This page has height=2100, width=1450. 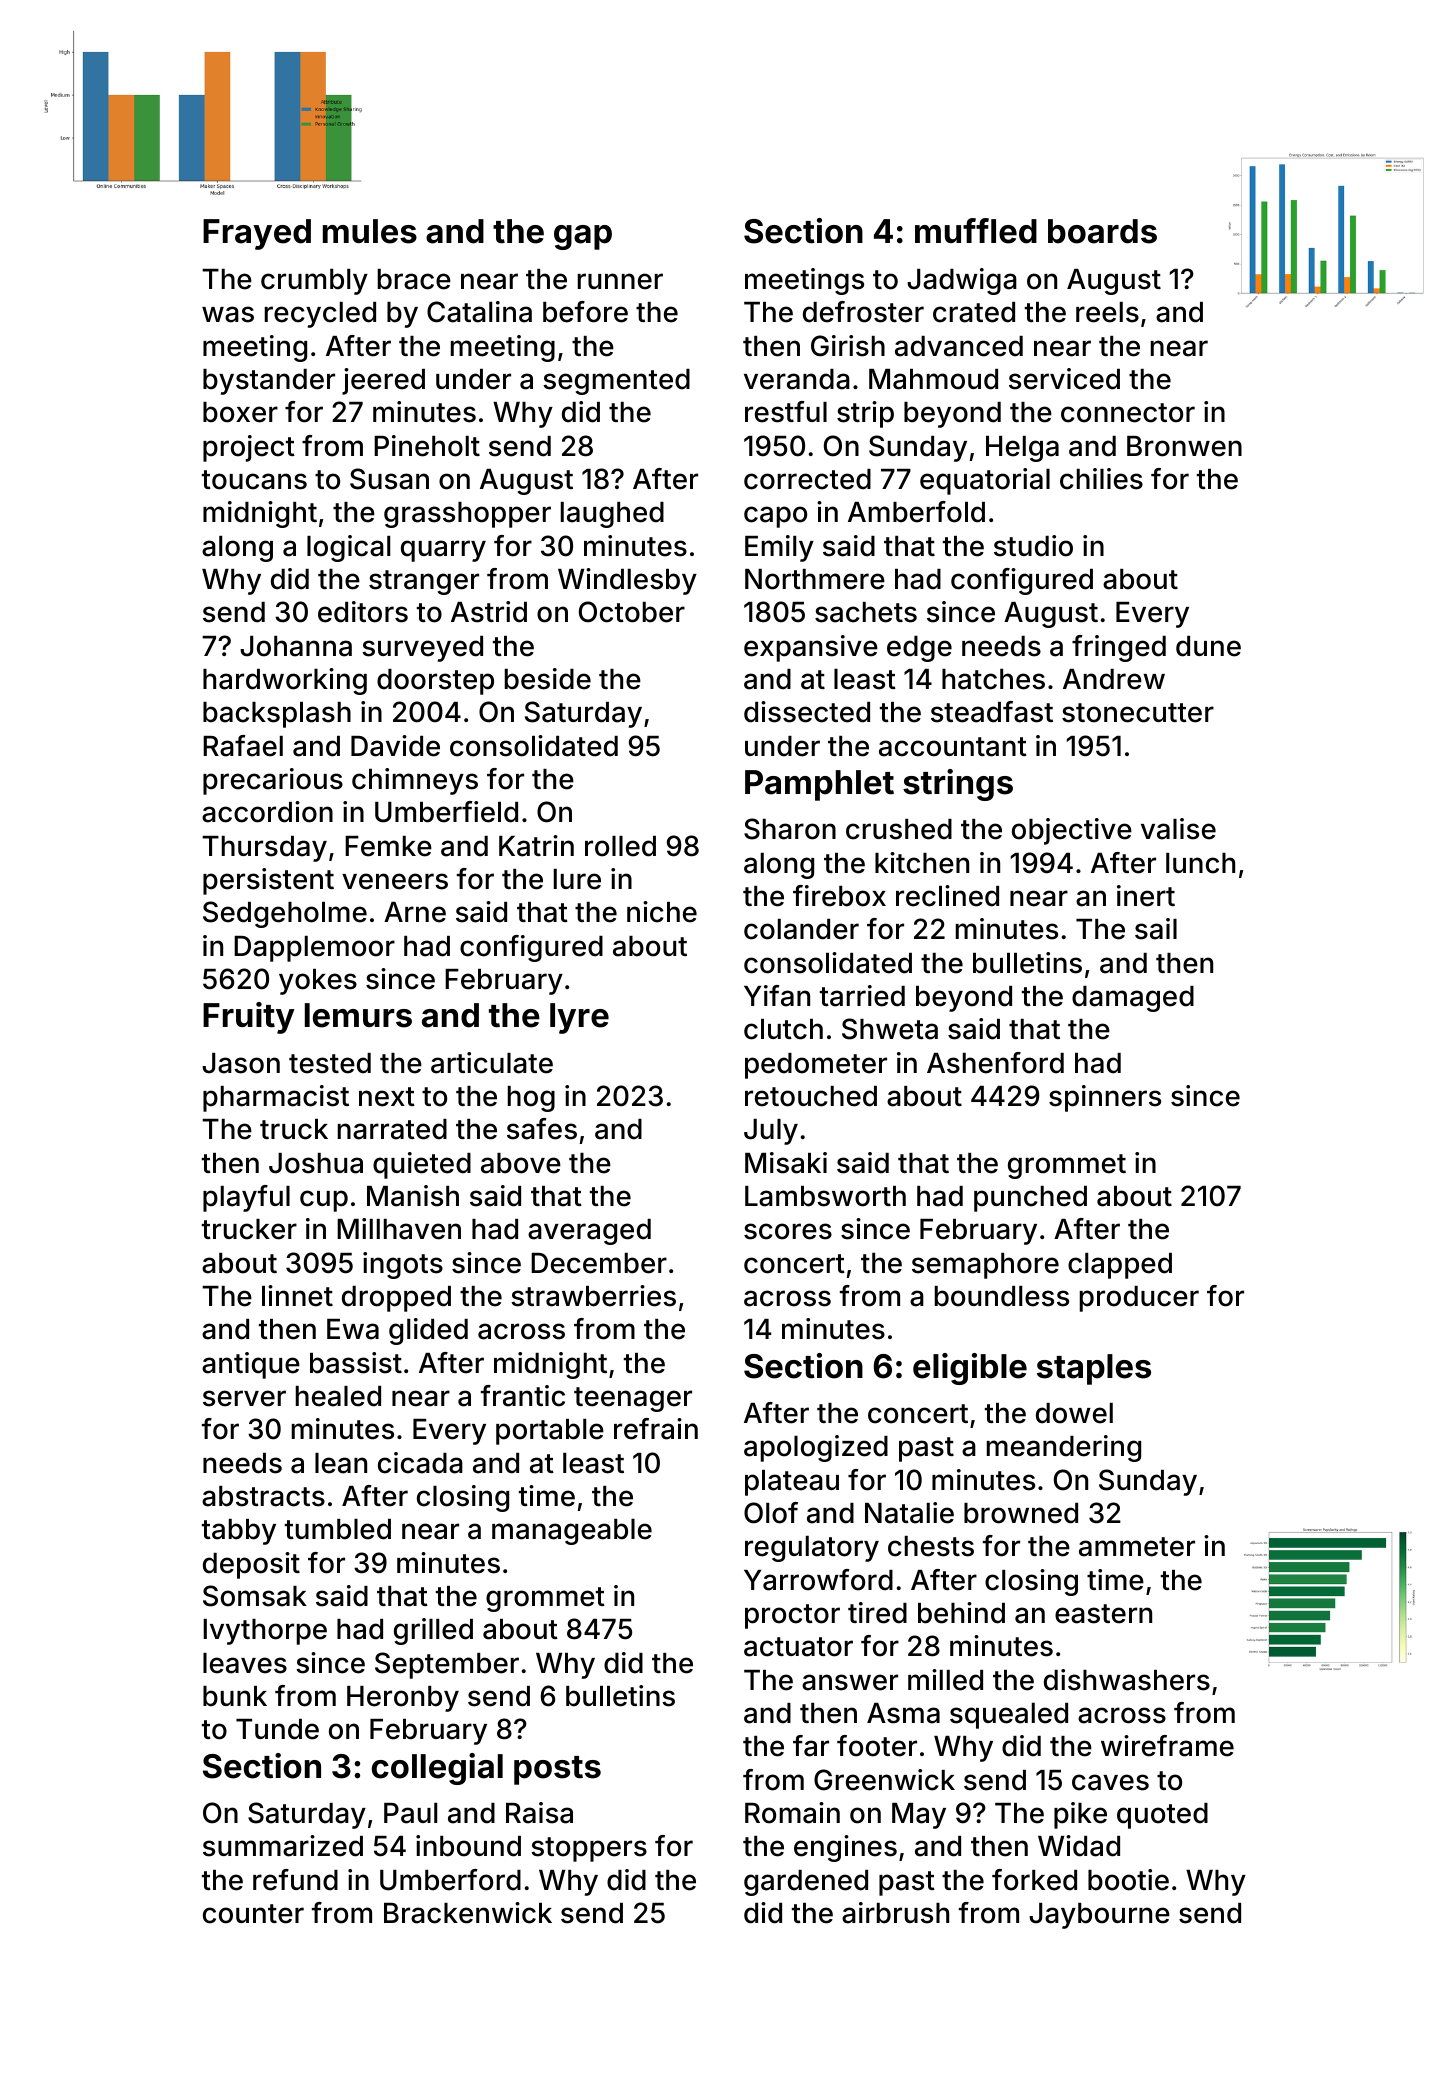 I want to click on Astrid, so click(x=489, y=612).
